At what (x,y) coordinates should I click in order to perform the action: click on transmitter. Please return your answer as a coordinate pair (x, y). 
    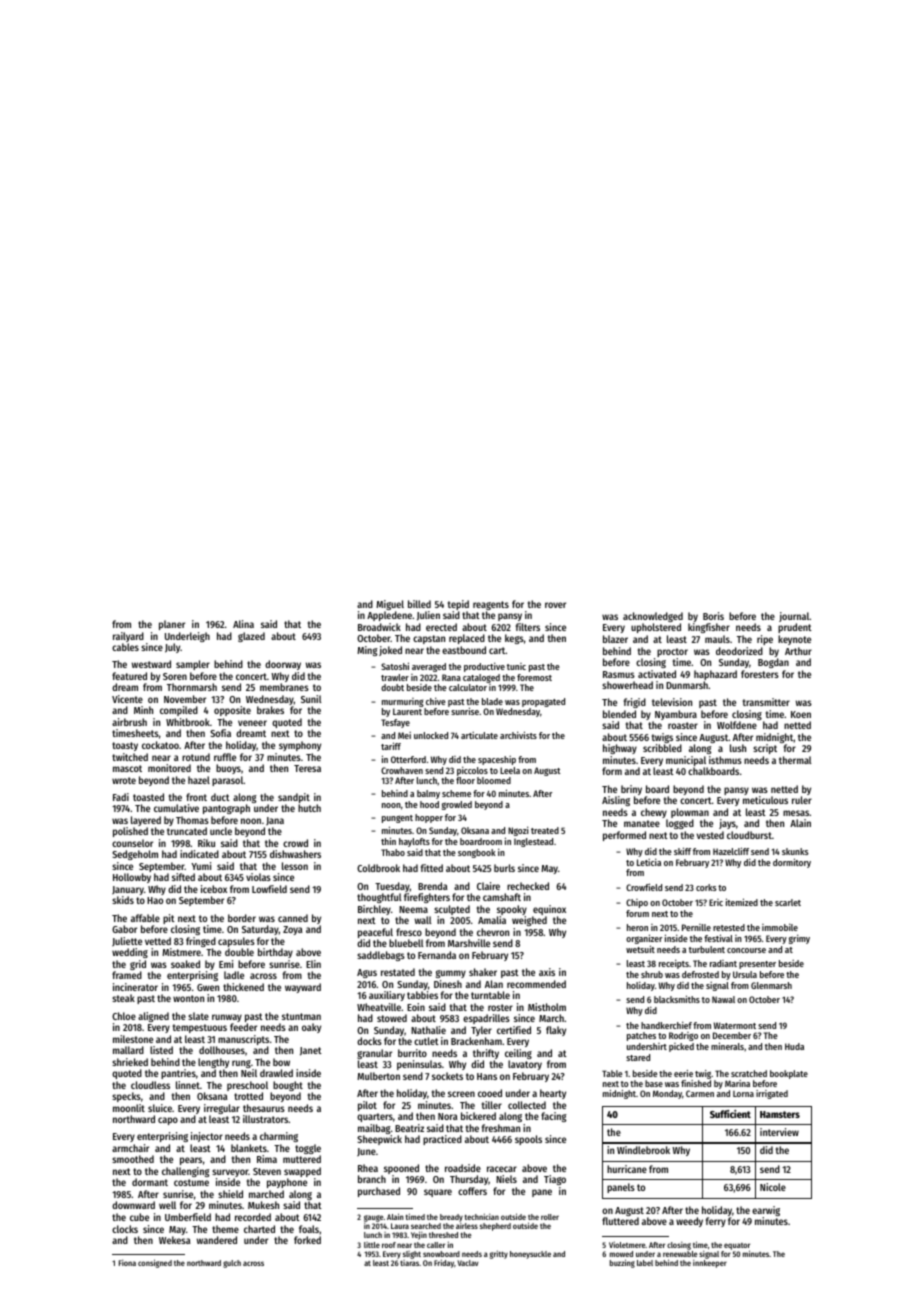
    Looking at the image, I should click on (766, 702).
